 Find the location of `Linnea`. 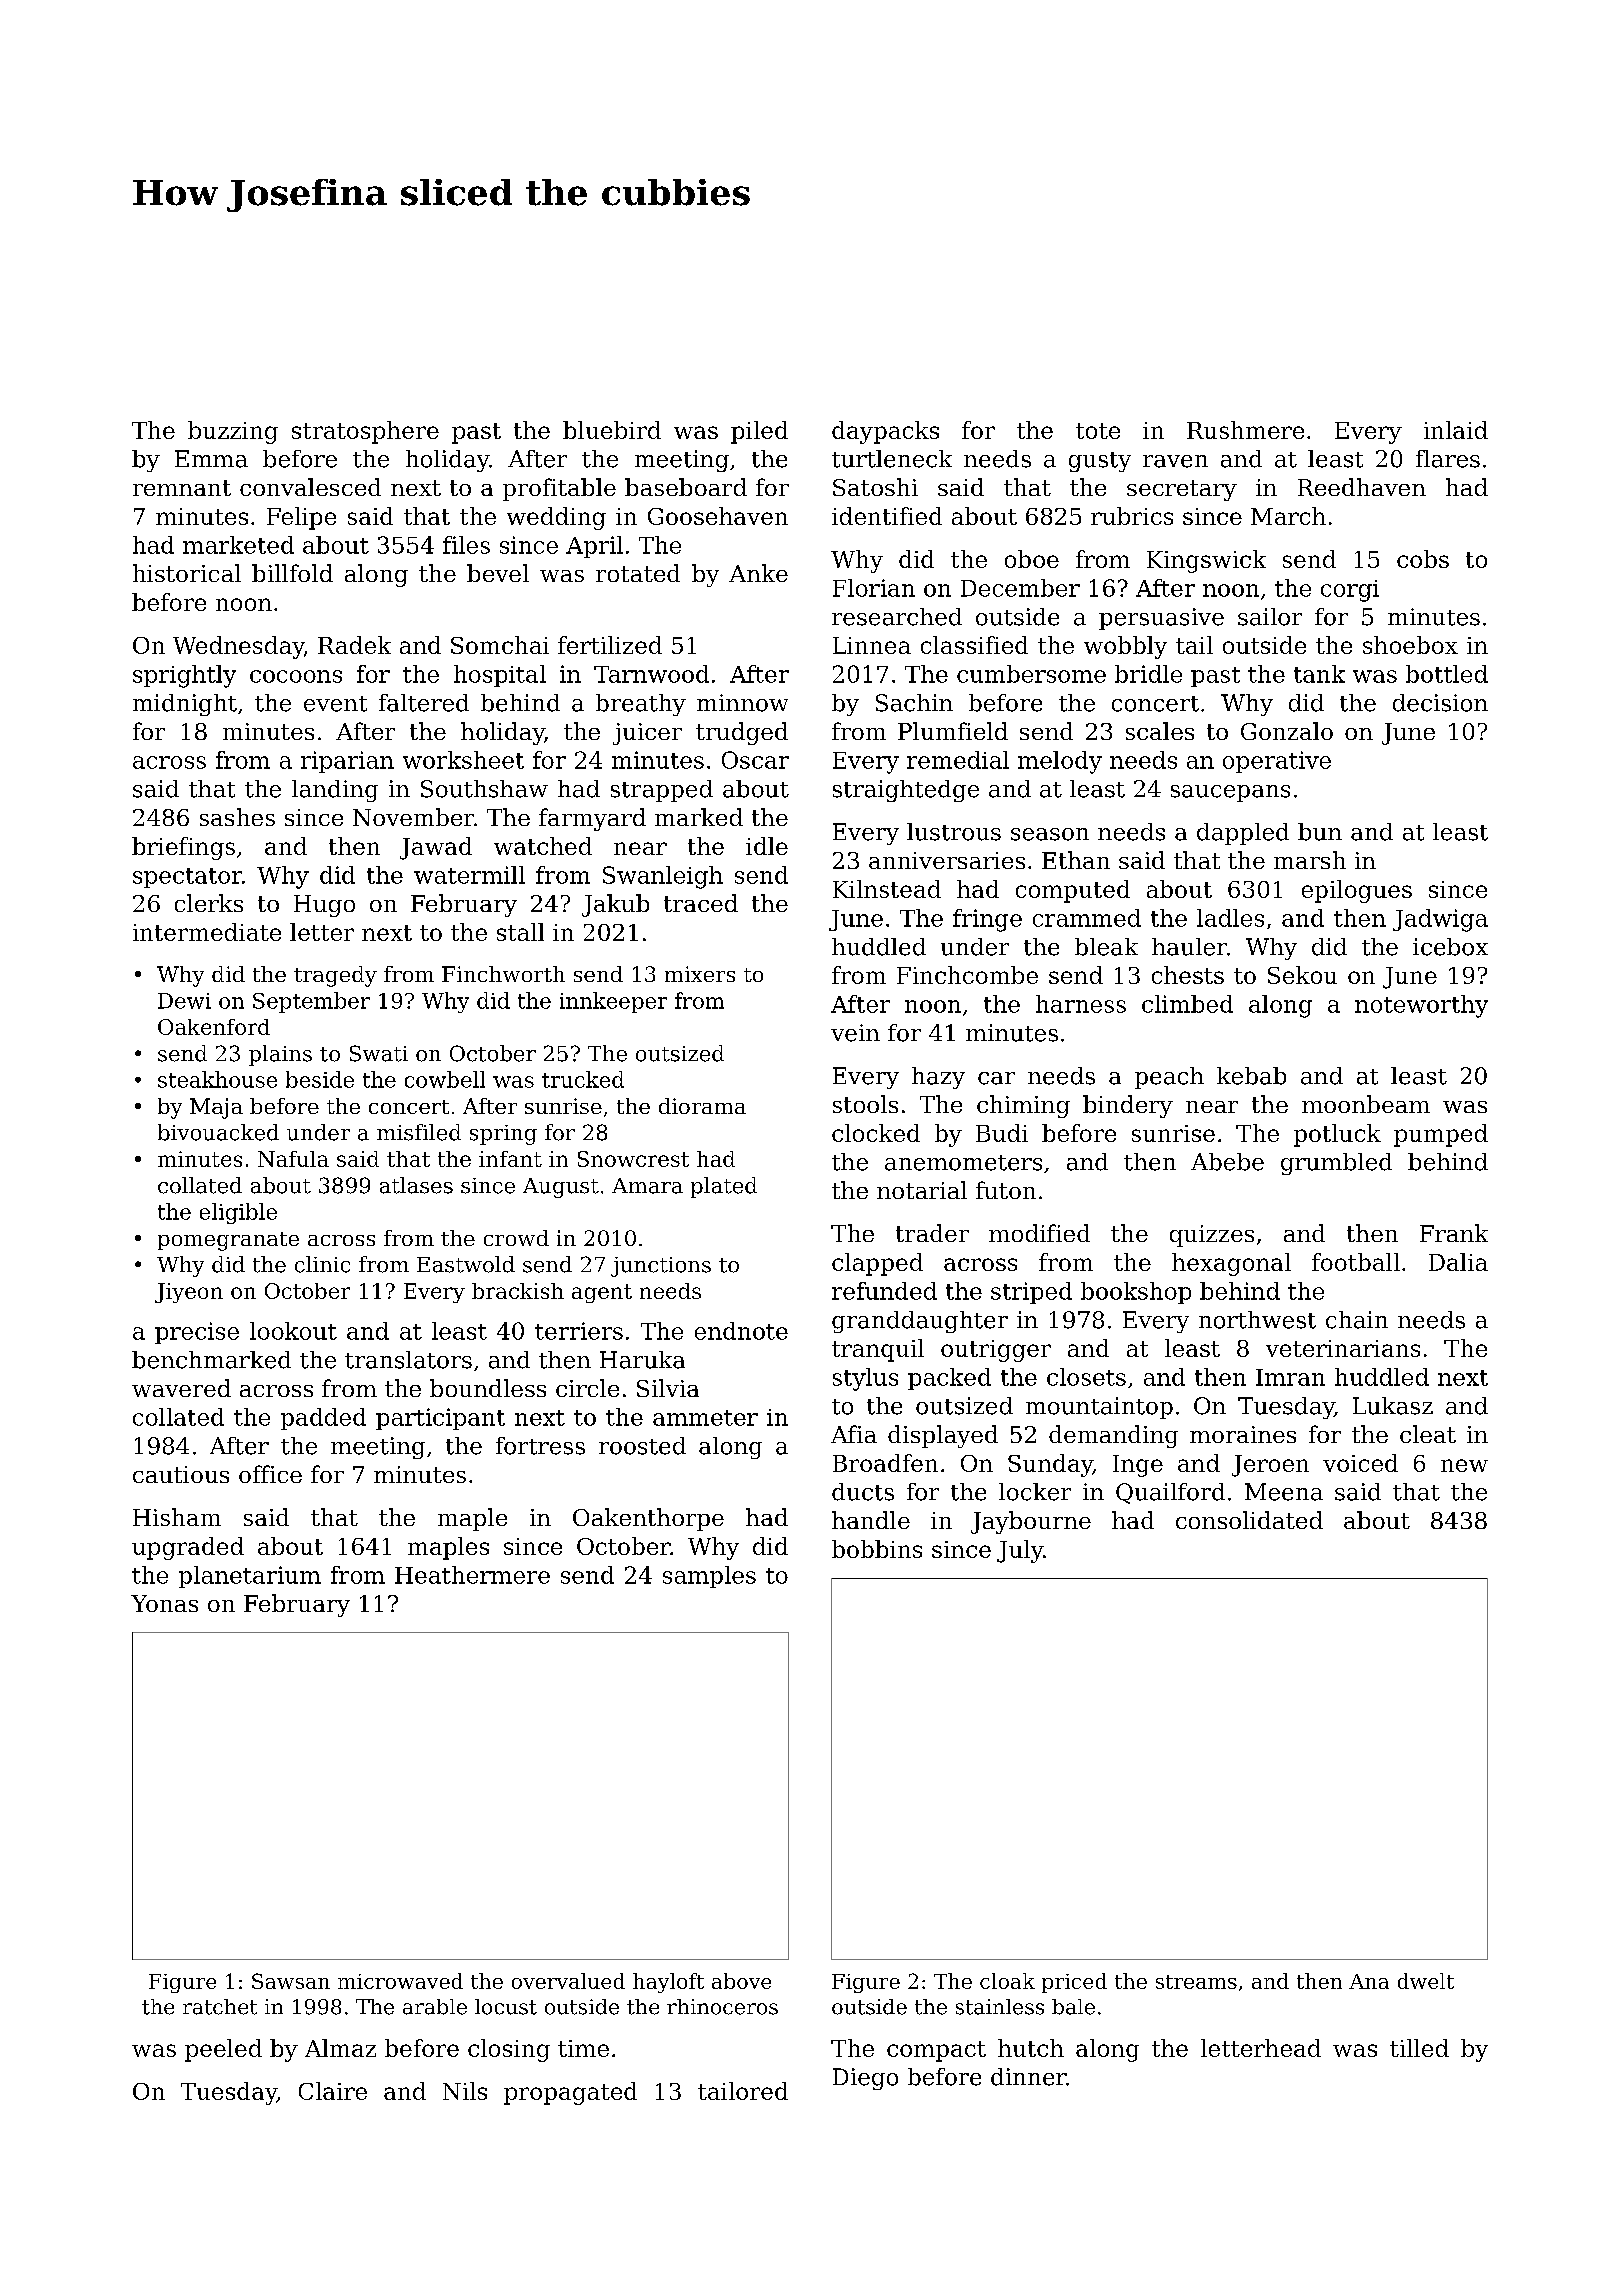

Linnea is located at coordinates (872, 645).
